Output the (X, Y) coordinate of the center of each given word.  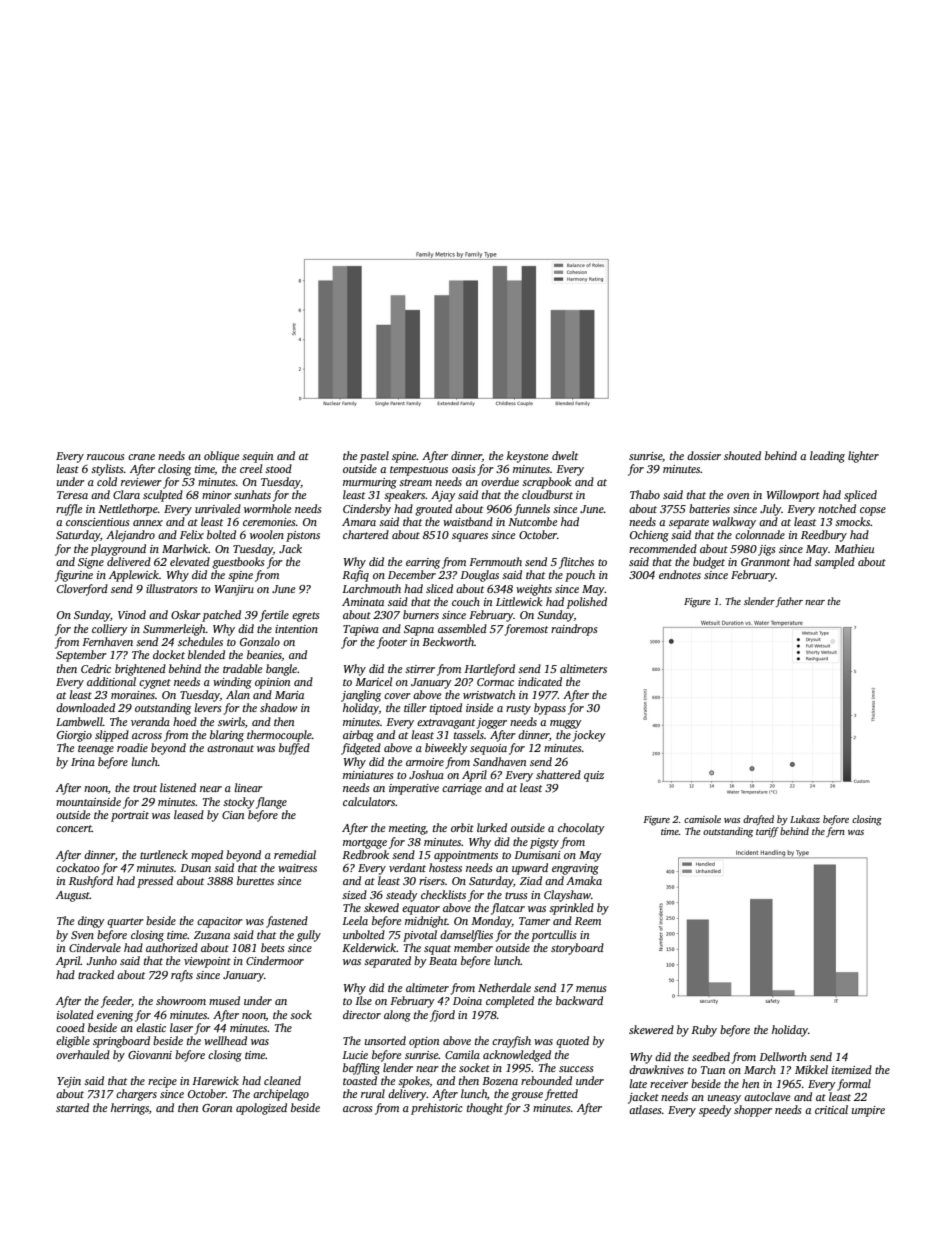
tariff (767, 832)
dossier (704, 455)
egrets (306, 617)
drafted (758, 820)
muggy (566, 724)
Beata (443, 961)
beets (273, 947)
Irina (83, 762)
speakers (405, 496)
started (72, 1107)
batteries (709, 508)
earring (423, 563)
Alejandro (130, 536)
